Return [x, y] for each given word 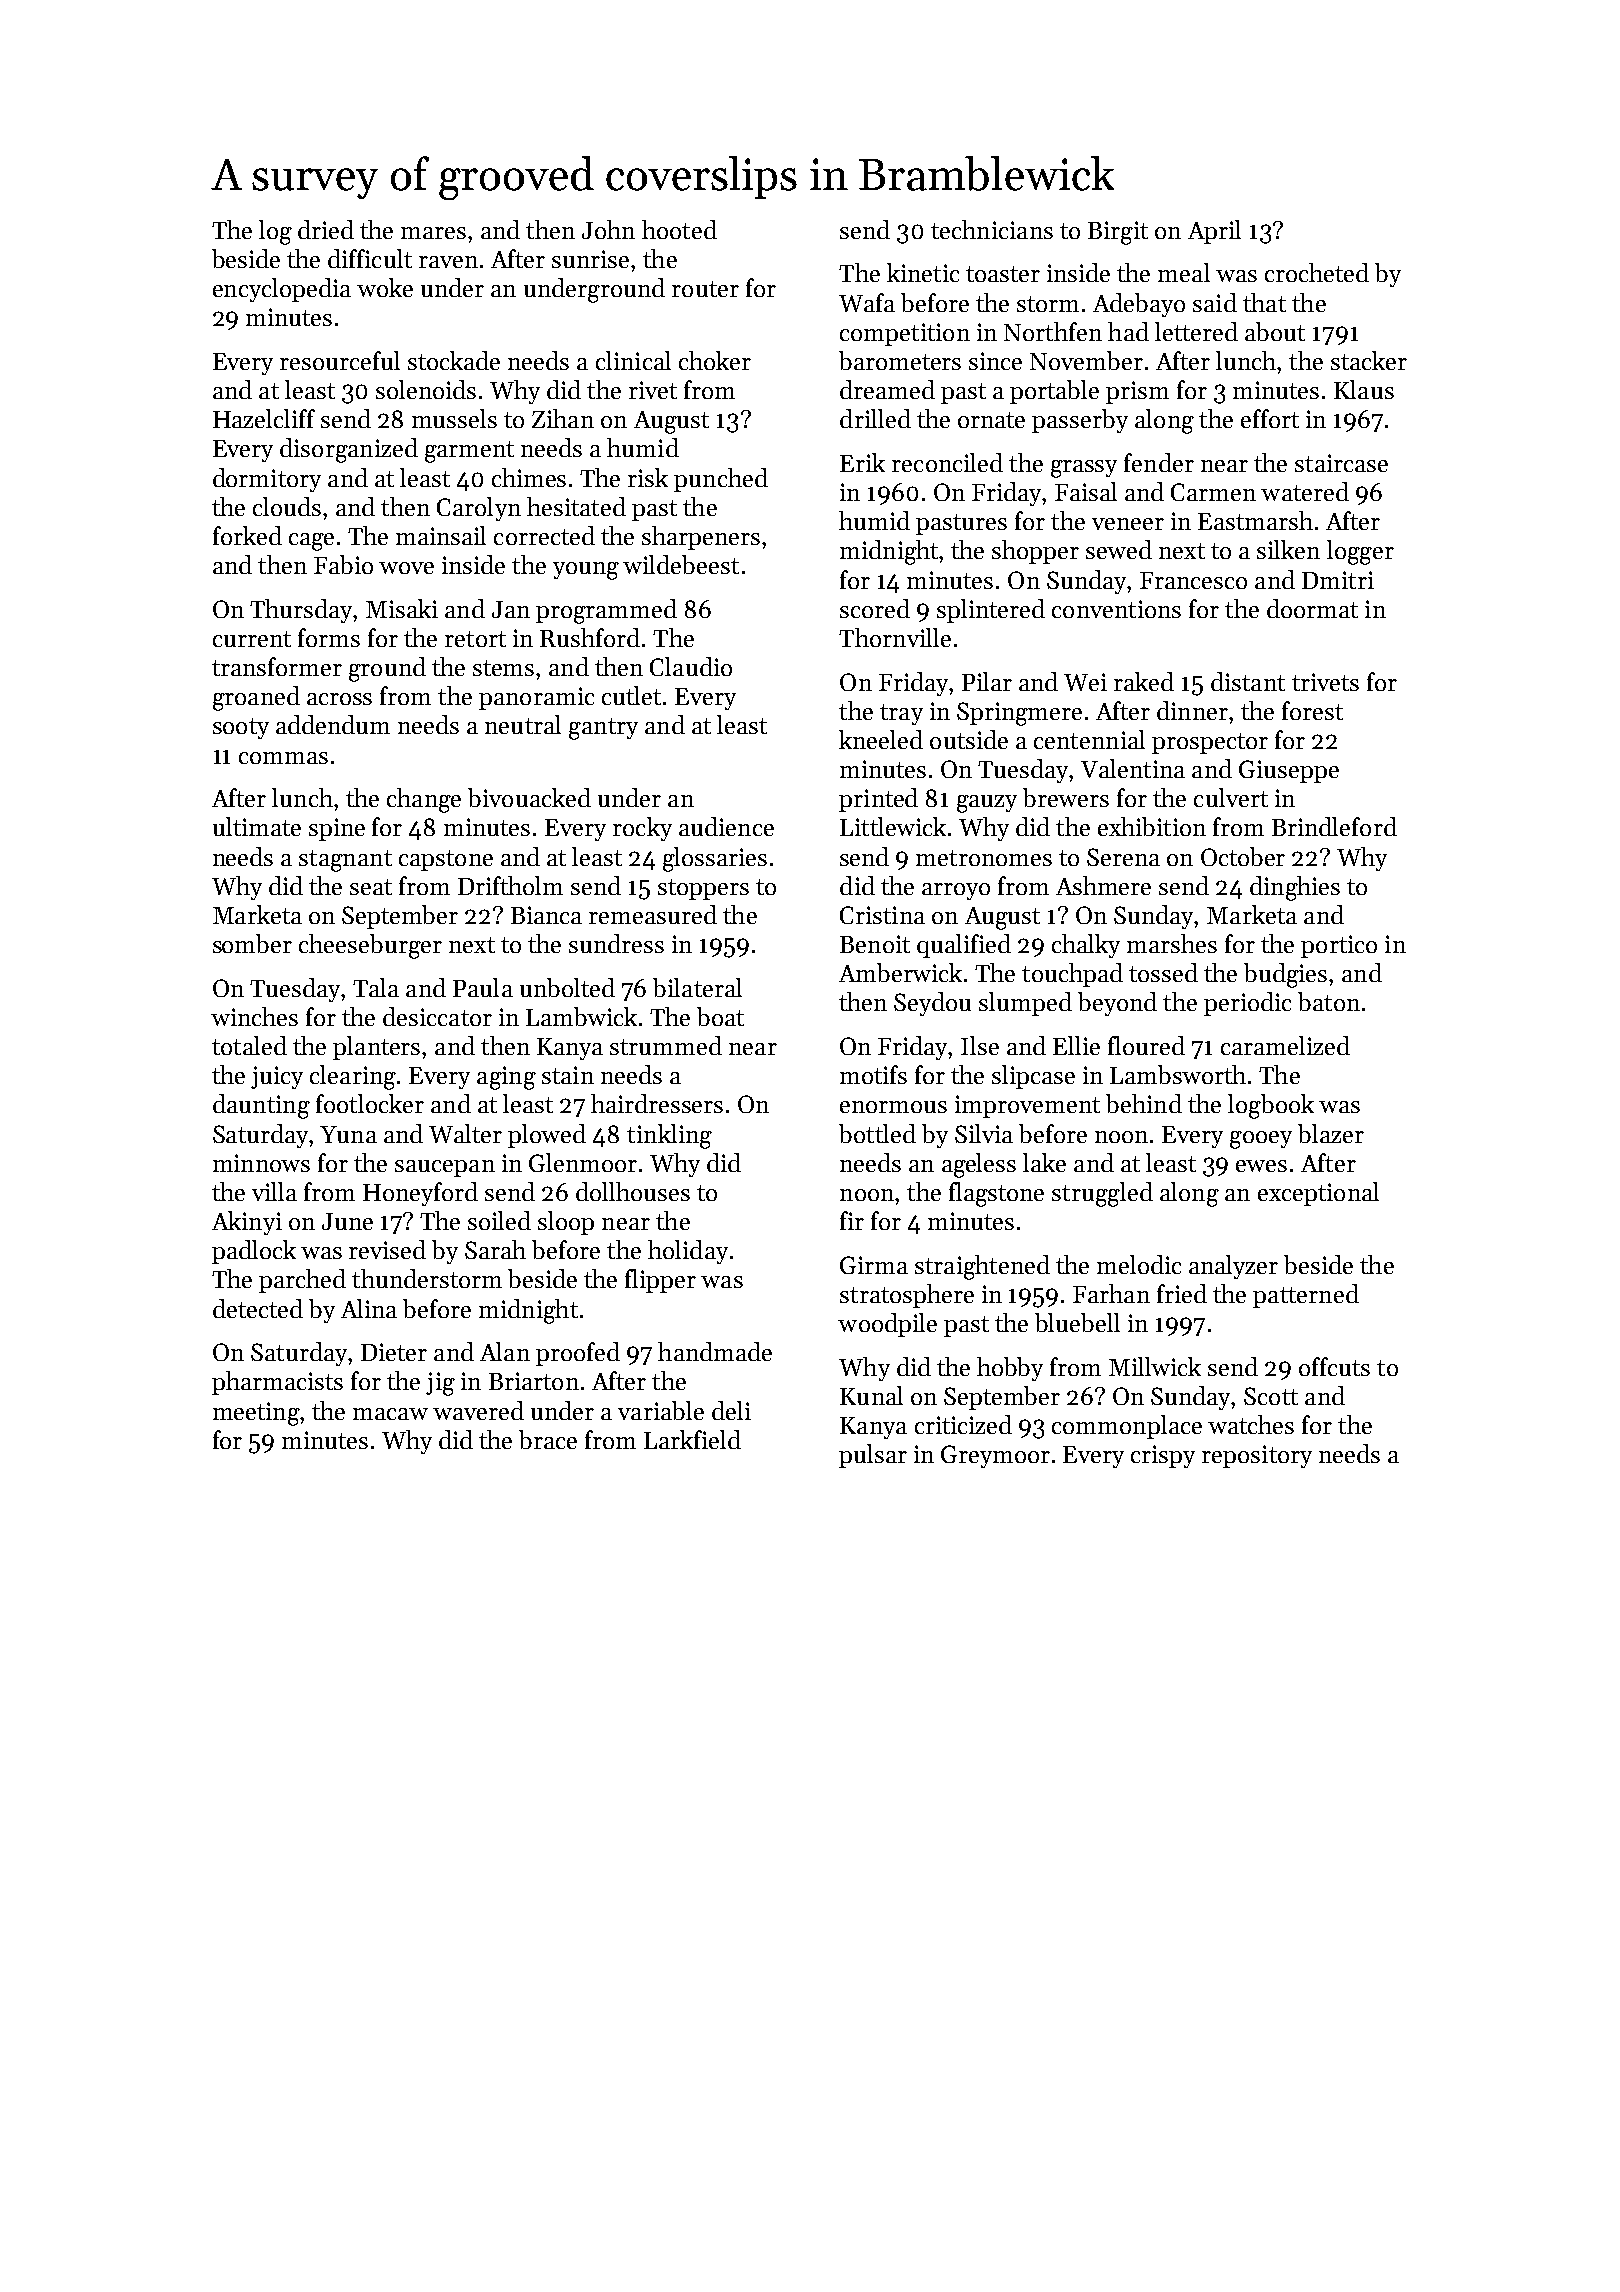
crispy [1163, 1456]
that [1264, 302]
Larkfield [692, 1439]
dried [326, 229]
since [995, 361]
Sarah [495, 1249]
